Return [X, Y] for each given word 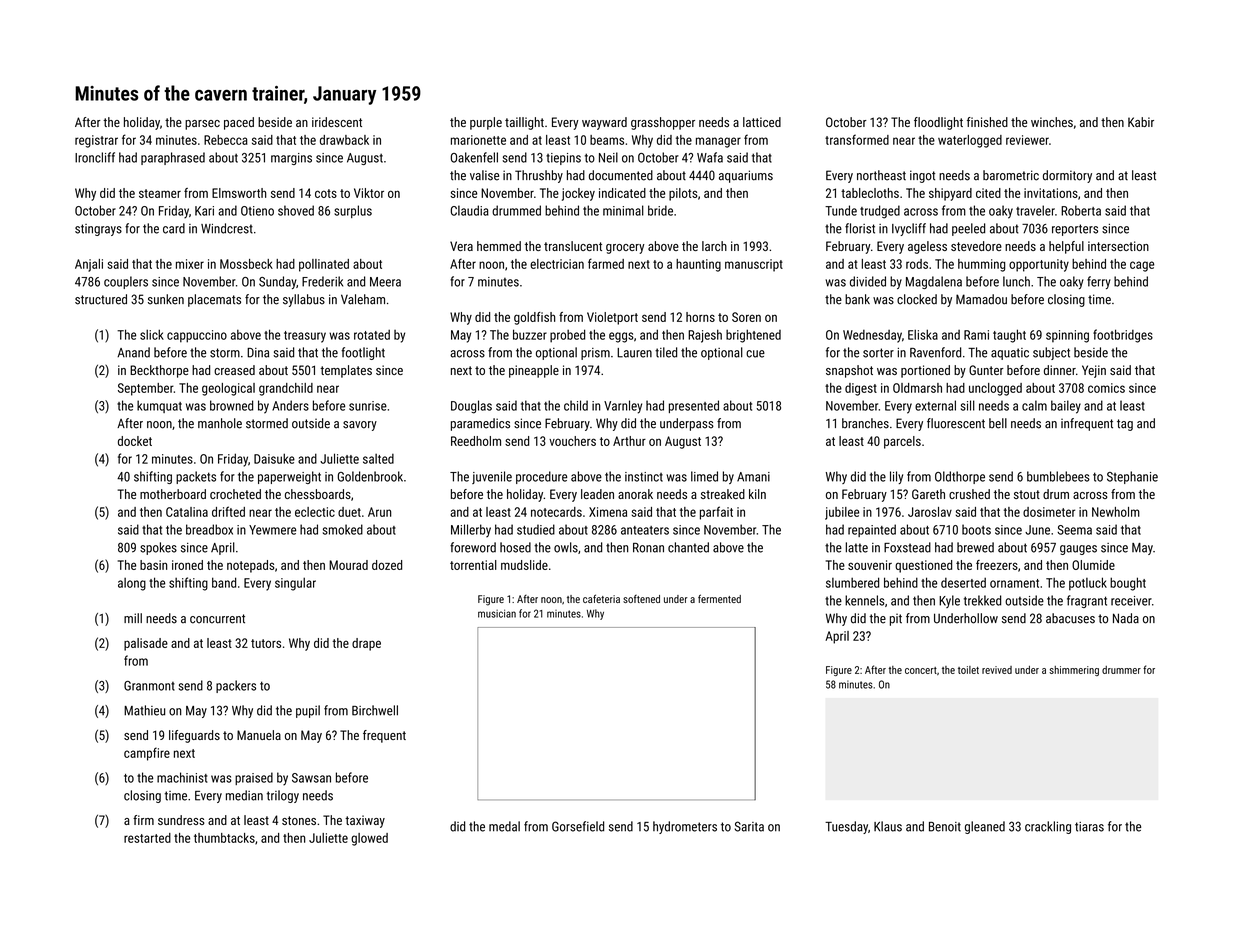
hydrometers [685, 827]
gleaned [985, 827]
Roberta [1081, 210]
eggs [621, 337]
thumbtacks [224, 838]
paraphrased [173, 158]
